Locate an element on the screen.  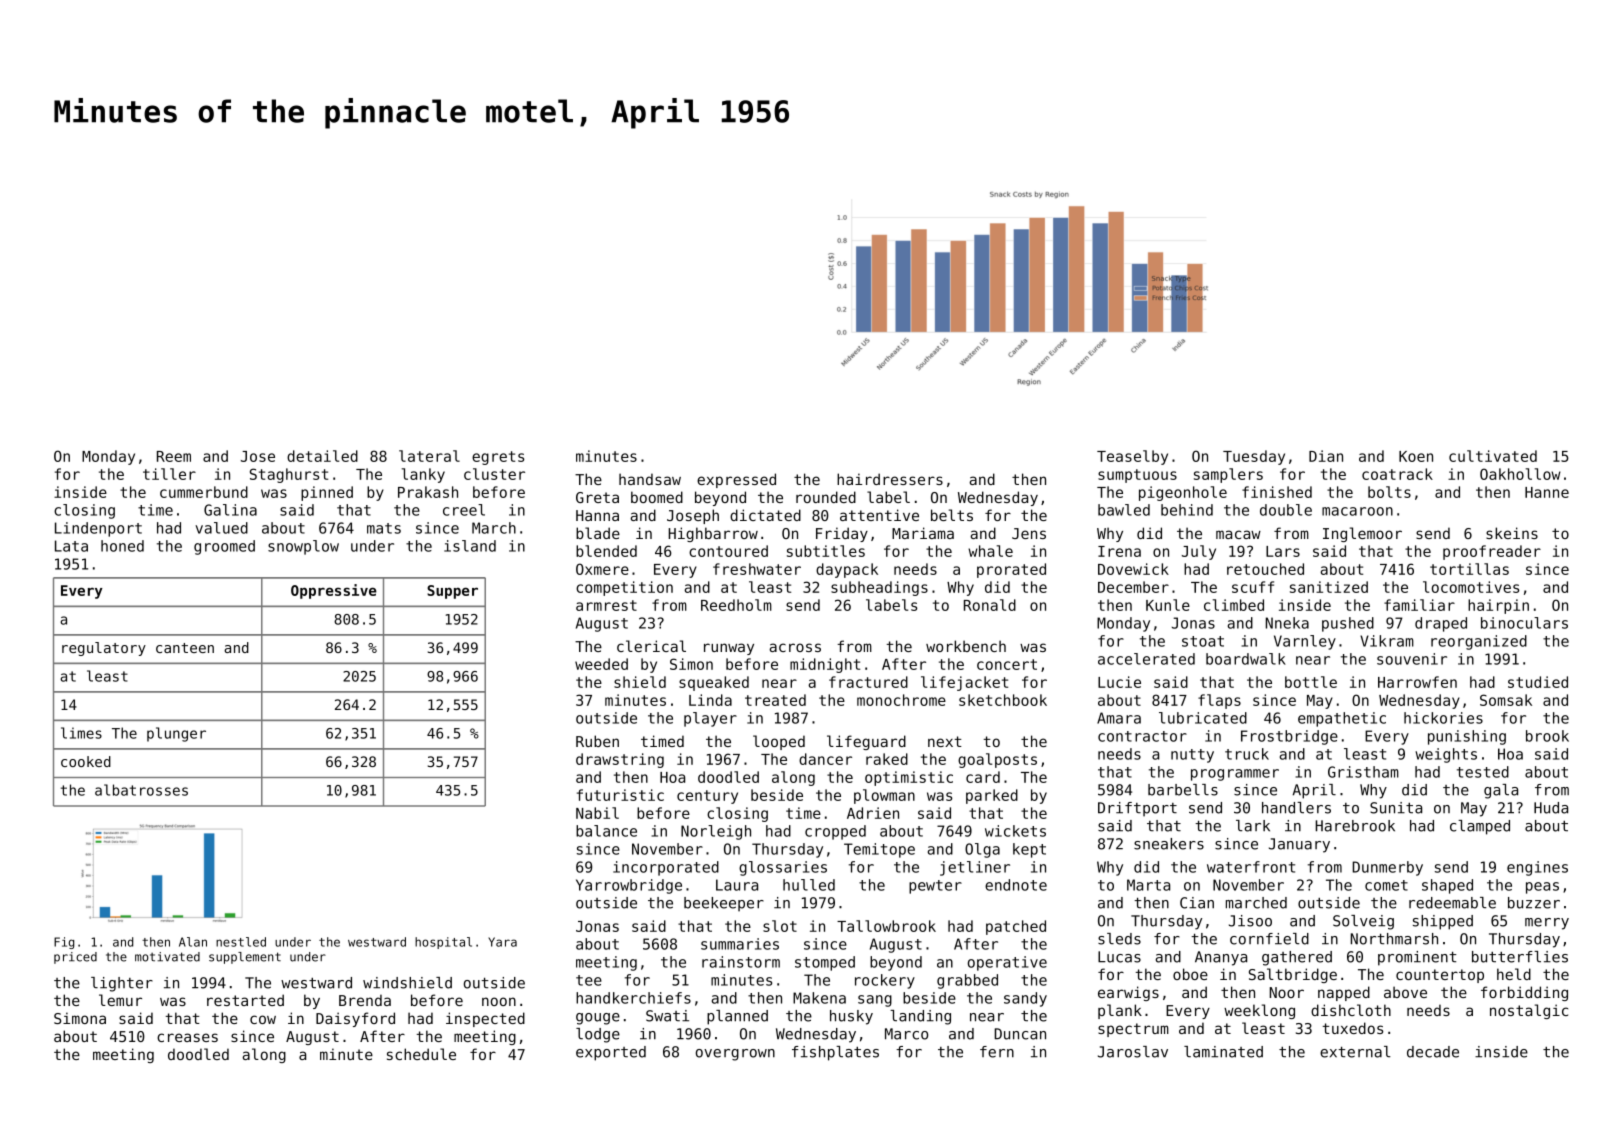
Ruben is located at coordinates (597, 741).
